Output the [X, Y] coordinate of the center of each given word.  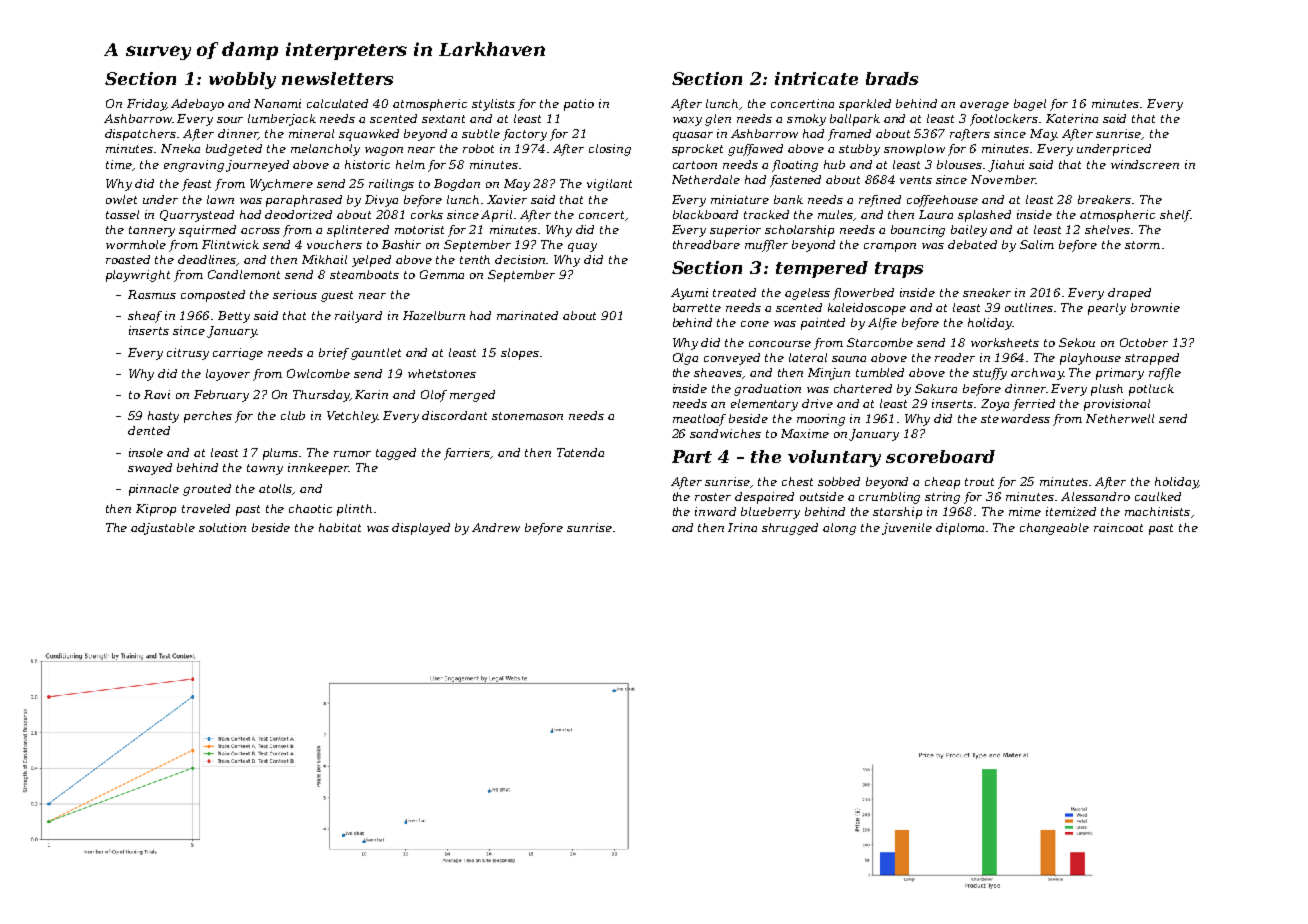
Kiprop [156, 510]
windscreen [1145, 164]
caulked [1158, 496]
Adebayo [197, 105]
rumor [352, 454]
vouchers [334, 244]
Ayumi [689, 294]
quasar [693, 136]
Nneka [180, 148]
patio [579, 105]
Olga [685, 359]
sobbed [839, 481]
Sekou [1077, 342]
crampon [890, 247]
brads [892, 78]
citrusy [188, 354]
